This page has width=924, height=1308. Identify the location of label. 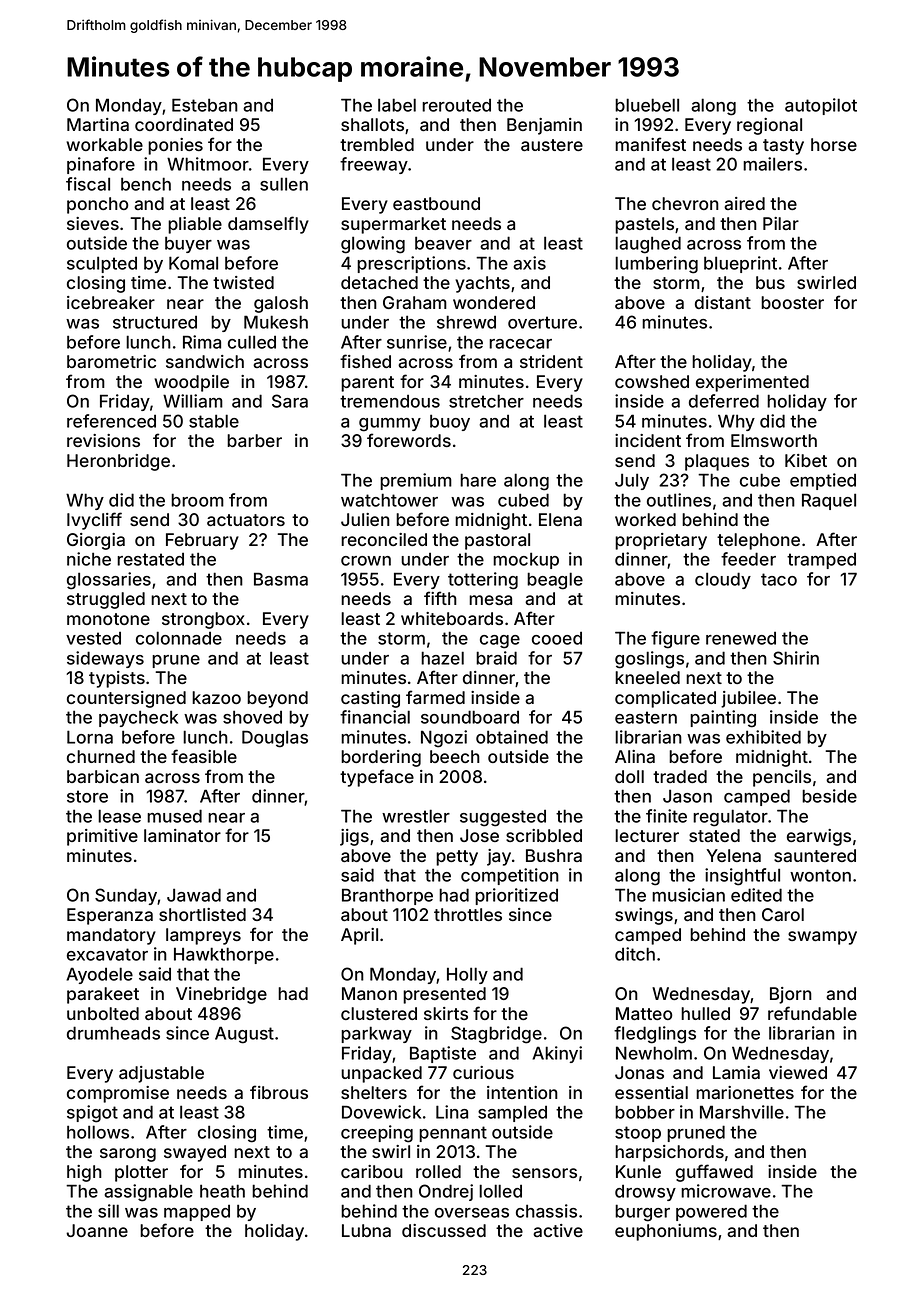
(397, 105).
